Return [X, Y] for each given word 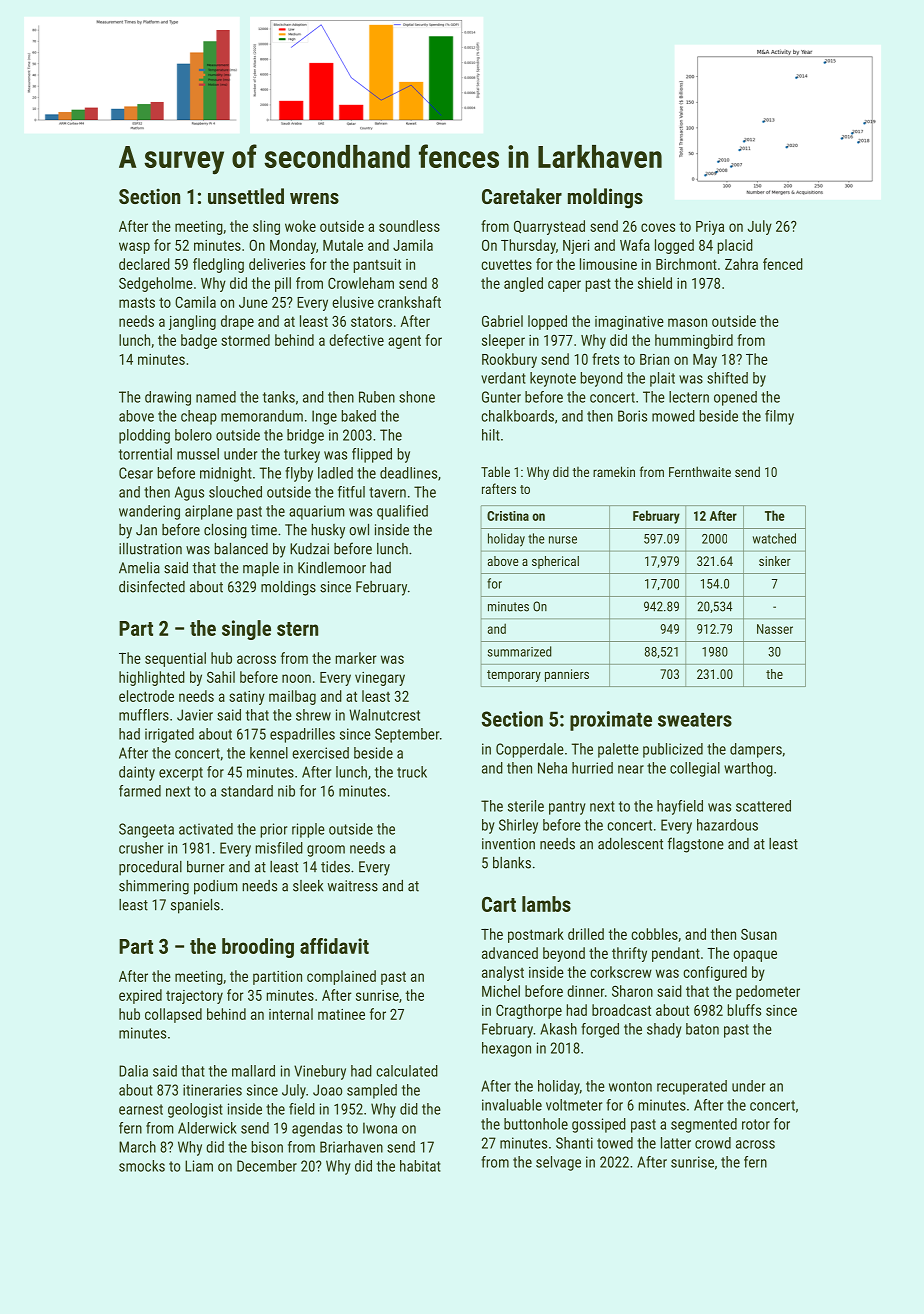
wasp [134, 248]
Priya [710, 228]
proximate [611, 721]
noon [296, 678]
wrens [314, 198]
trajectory [194, 997]
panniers [567, 675]
